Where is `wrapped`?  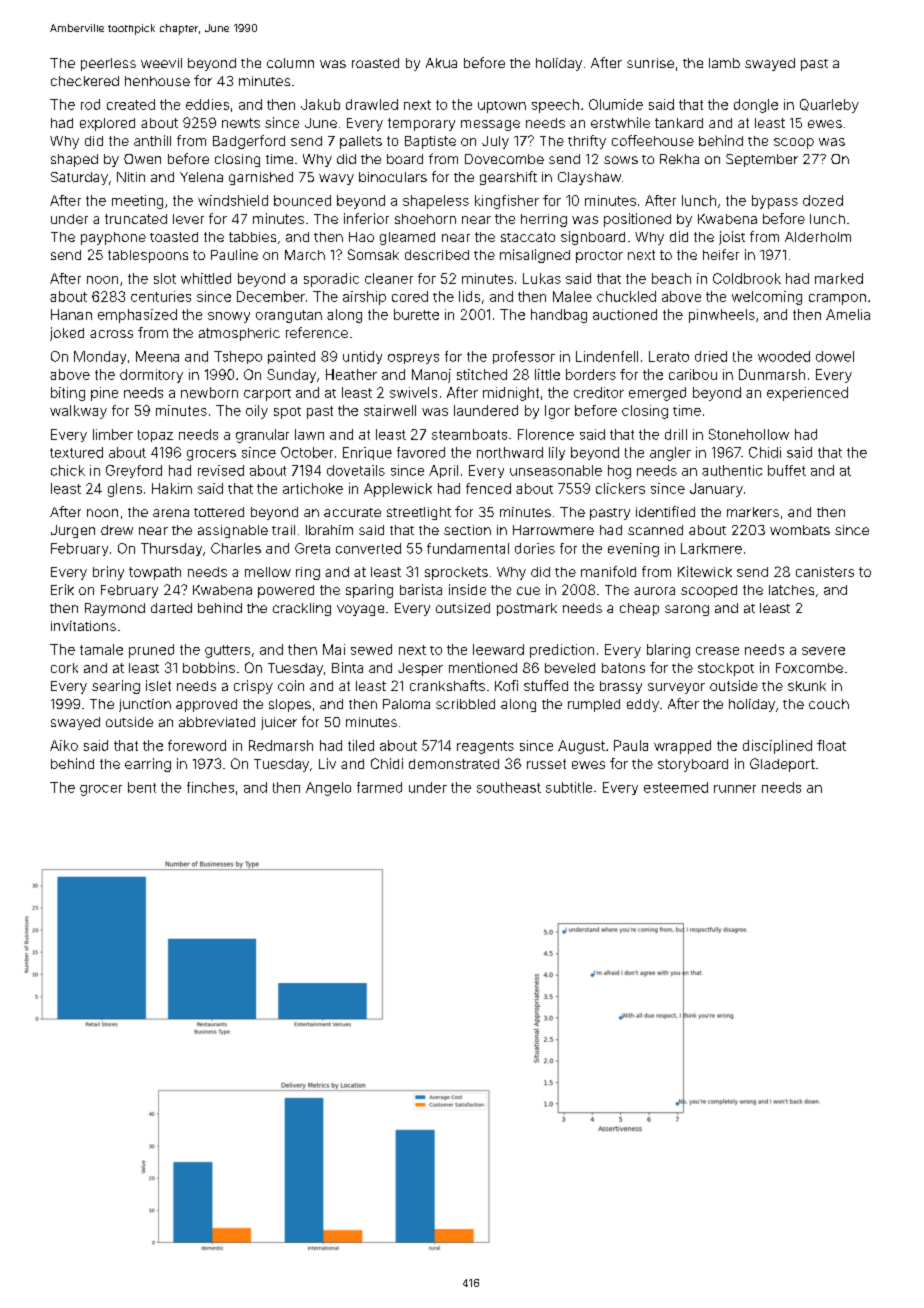 wrapped is located at coordinates (682, 747).
